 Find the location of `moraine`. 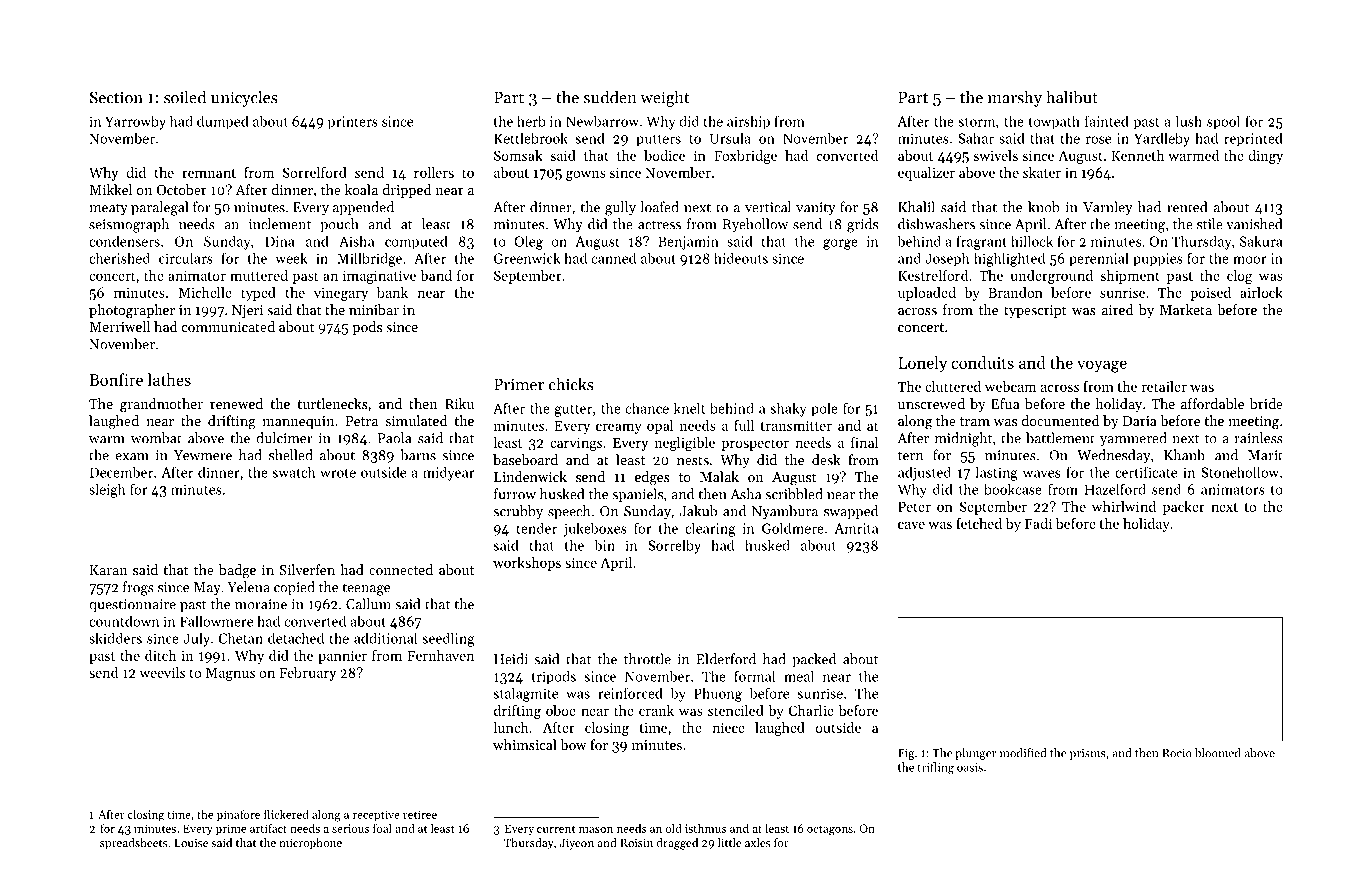

moraine is located at coordinates (261, 604).
